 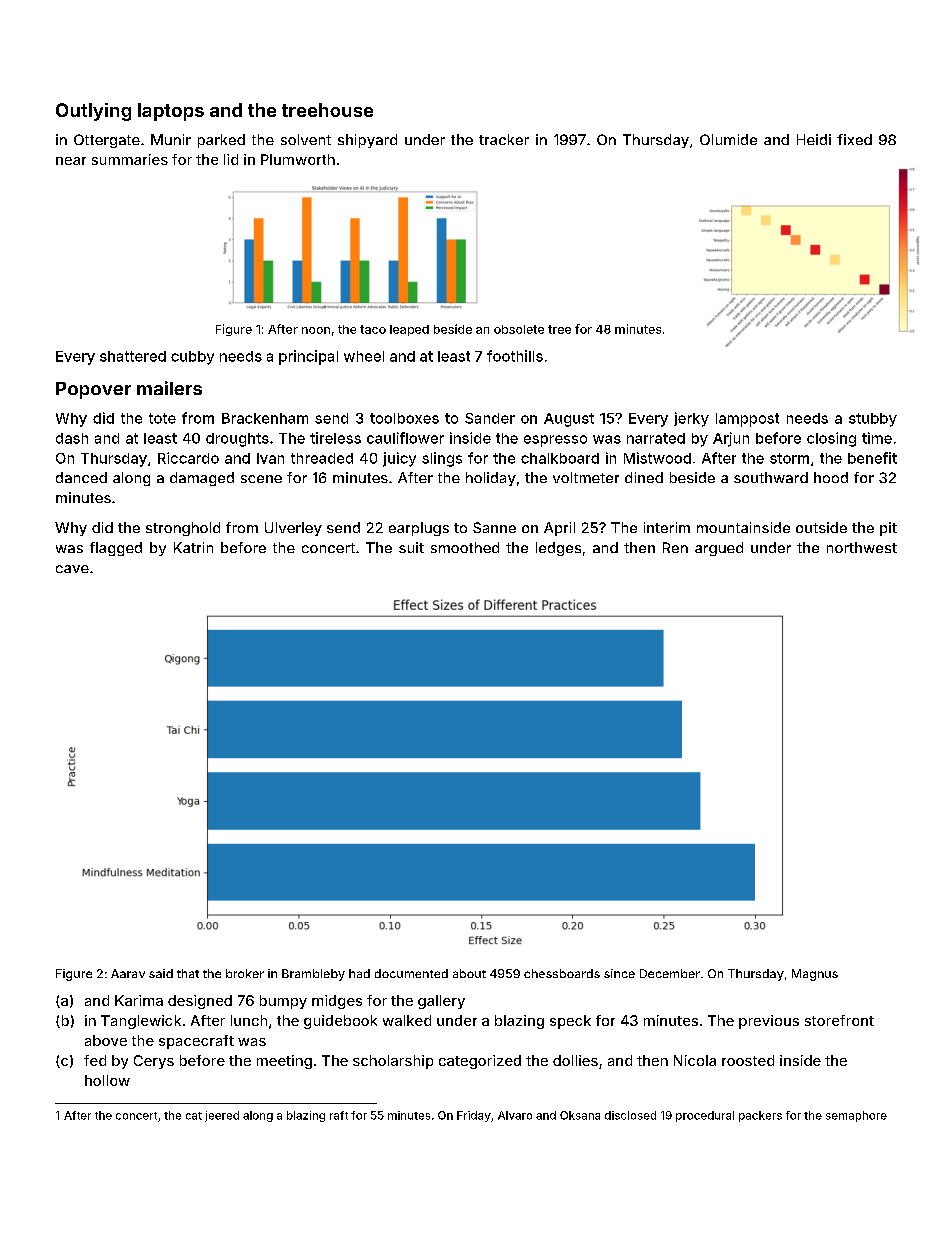 What do you see at coordinates (161, 973) in the image?
I see `said` at bounding box center [161, 973].
